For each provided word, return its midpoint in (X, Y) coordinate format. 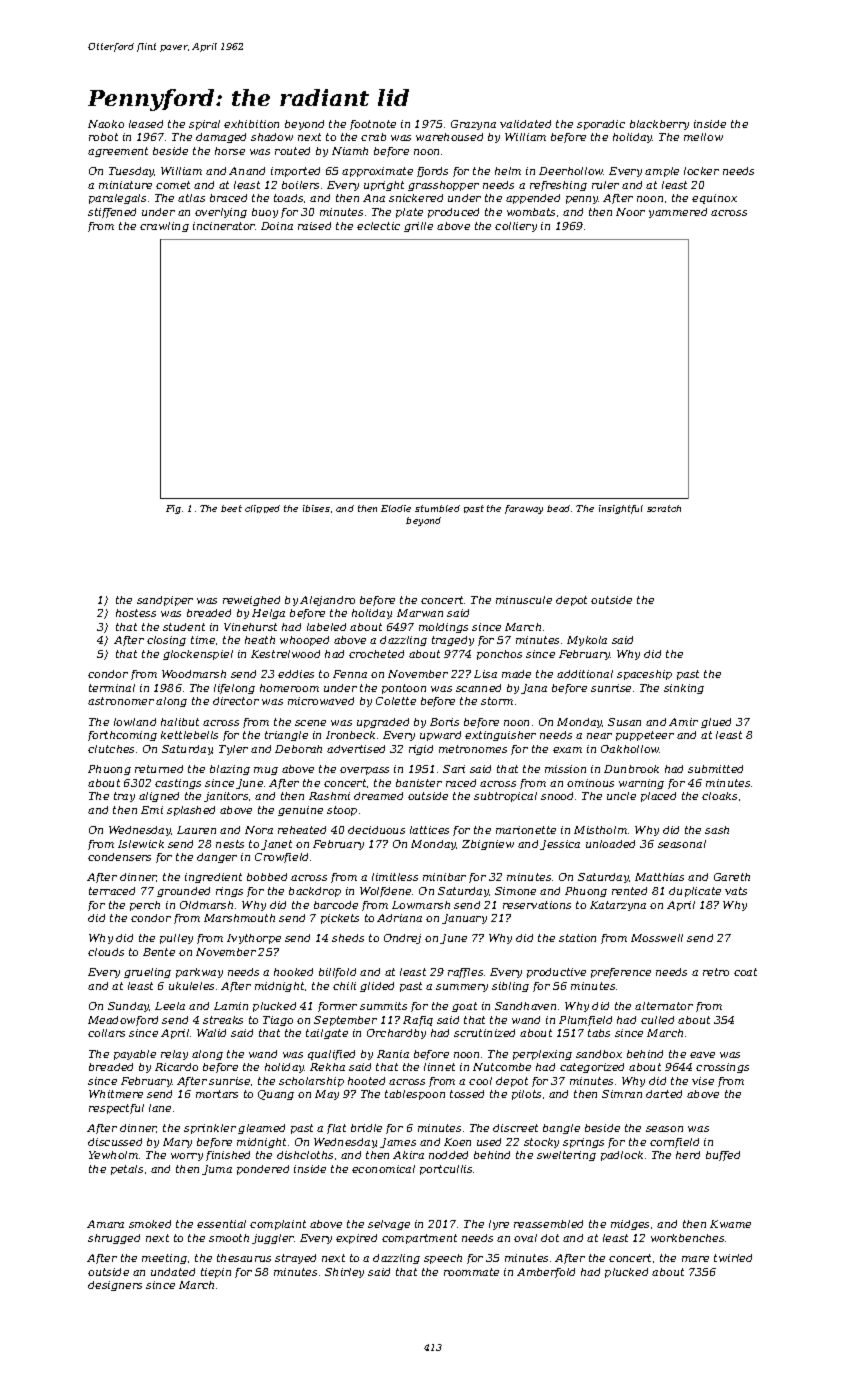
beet (231, 508)
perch (145, 906)
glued (716, 723)
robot (103, 137)
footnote (373, 125)
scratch (664, 508)
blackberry (659, 125)
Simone (515, 891)
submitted (715, 769)
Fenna (350, 674)
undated (173, 1272)
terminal (112, 688)
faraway (524, 509)
